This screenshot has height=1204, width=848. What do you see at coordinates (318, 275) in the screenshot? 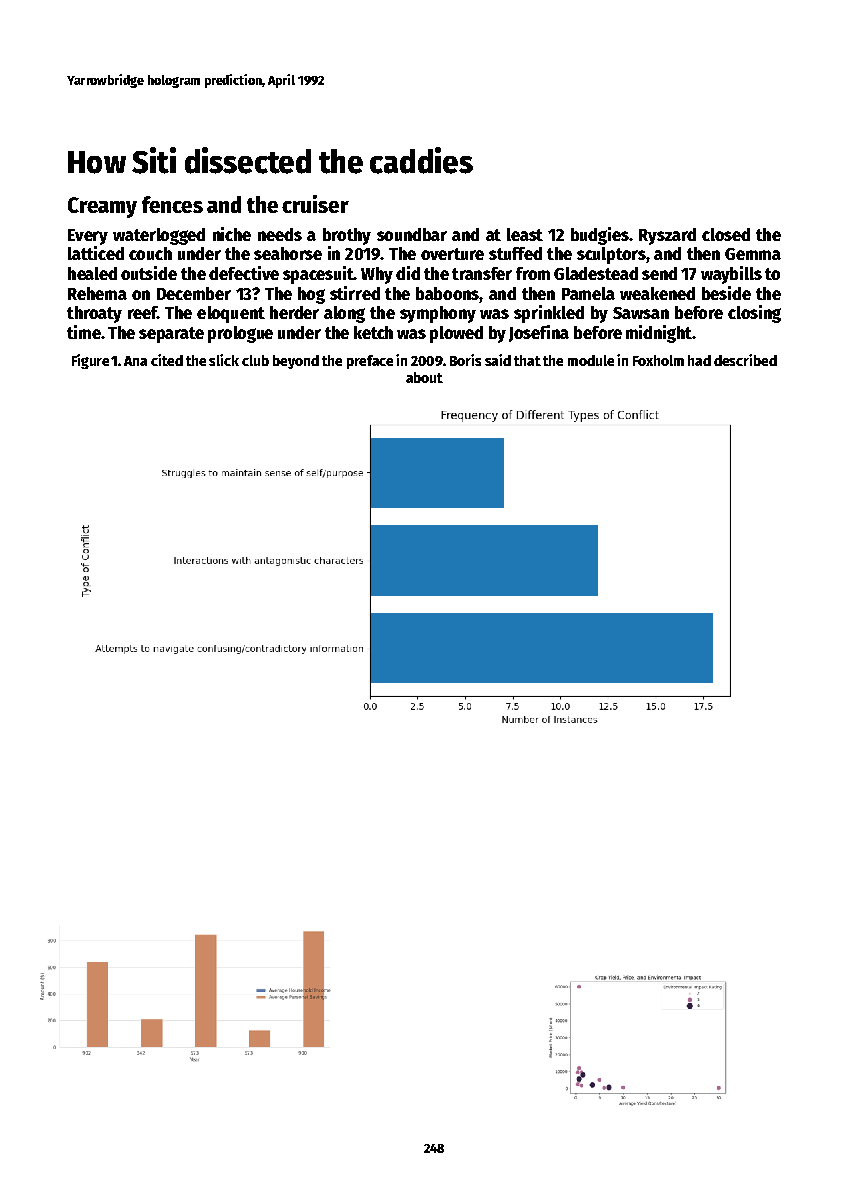
I see `spacesuit` at bounding box center [318, 275].
